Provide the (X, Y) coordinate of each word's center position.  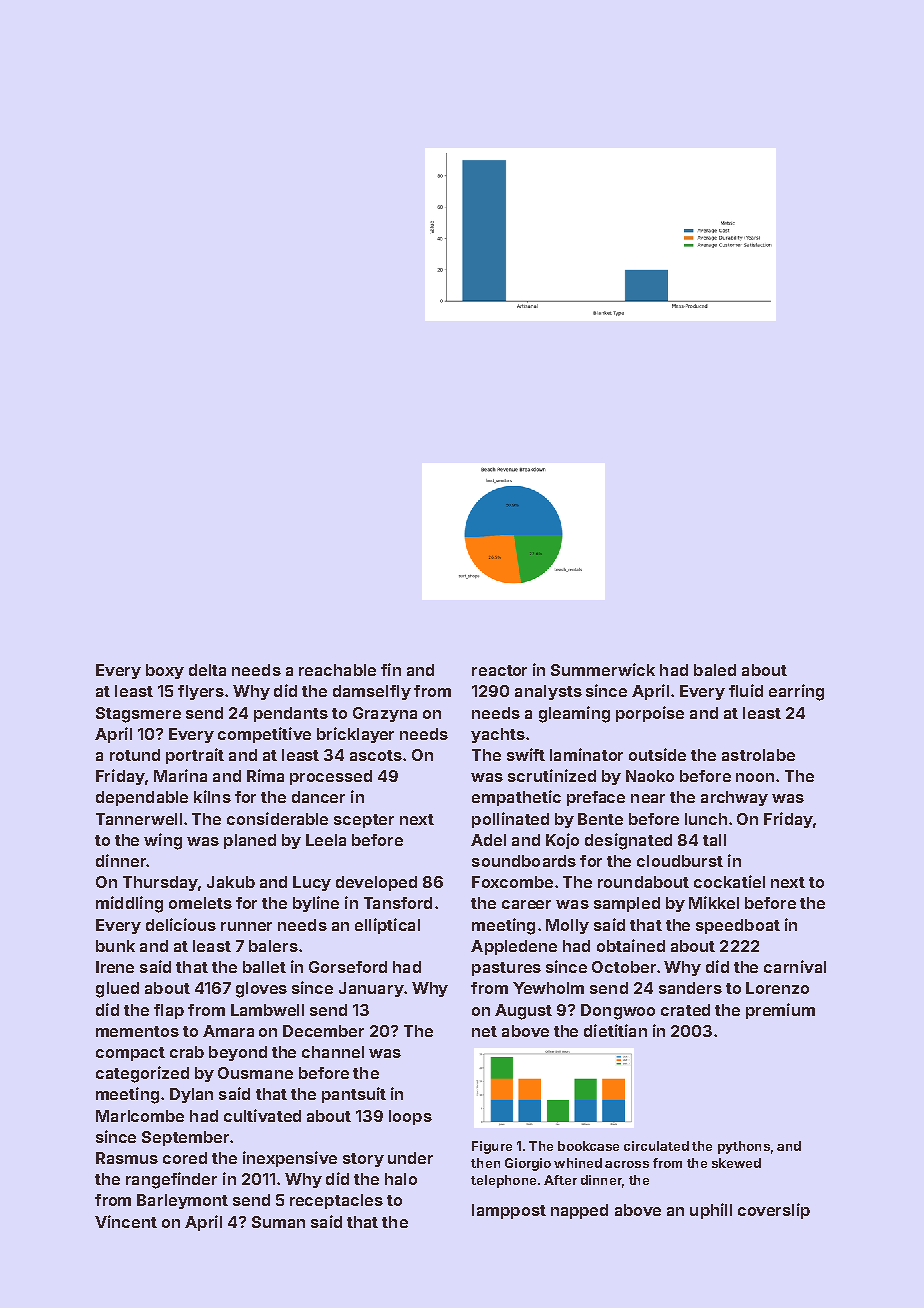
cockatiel (729, 881)
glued (117, 990)
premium (780, 1011)
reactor (499, 670)
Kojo (562, 841)
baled (715, 670)
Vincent (126, 1221)
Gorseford (348, 967)
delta (207, 670)
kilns (212, 796)
